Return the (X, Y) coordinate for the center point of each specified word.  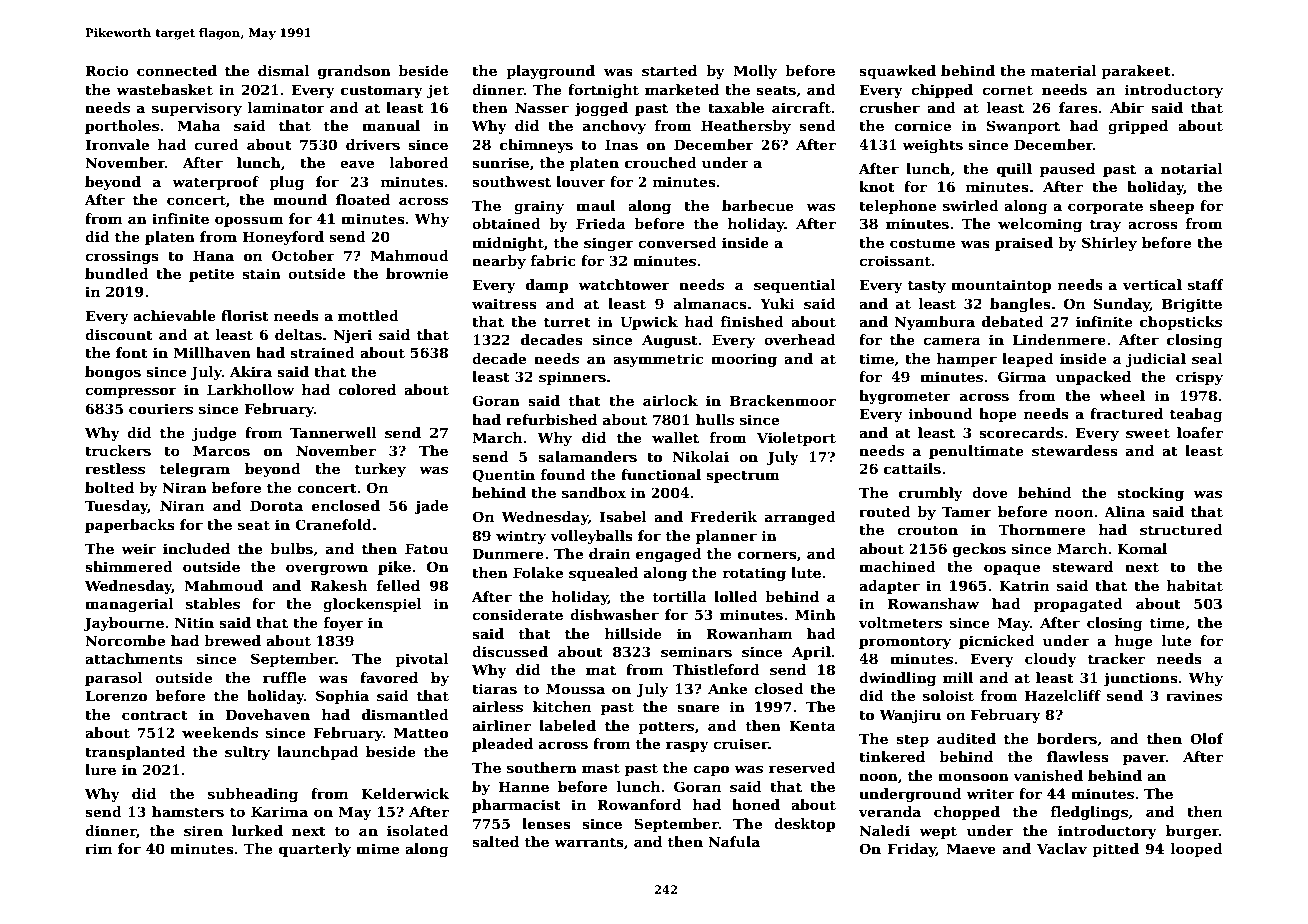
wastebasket (164, 89)
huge (1134, 642)
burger (1192, 832)
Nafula (734, 841)
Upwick (649, 323)
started (669, 70)
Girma (1022, 376)
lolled (736, 596)
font (132, 352)
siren (203, 830)
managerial (129, 605)
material (1064, 70)
